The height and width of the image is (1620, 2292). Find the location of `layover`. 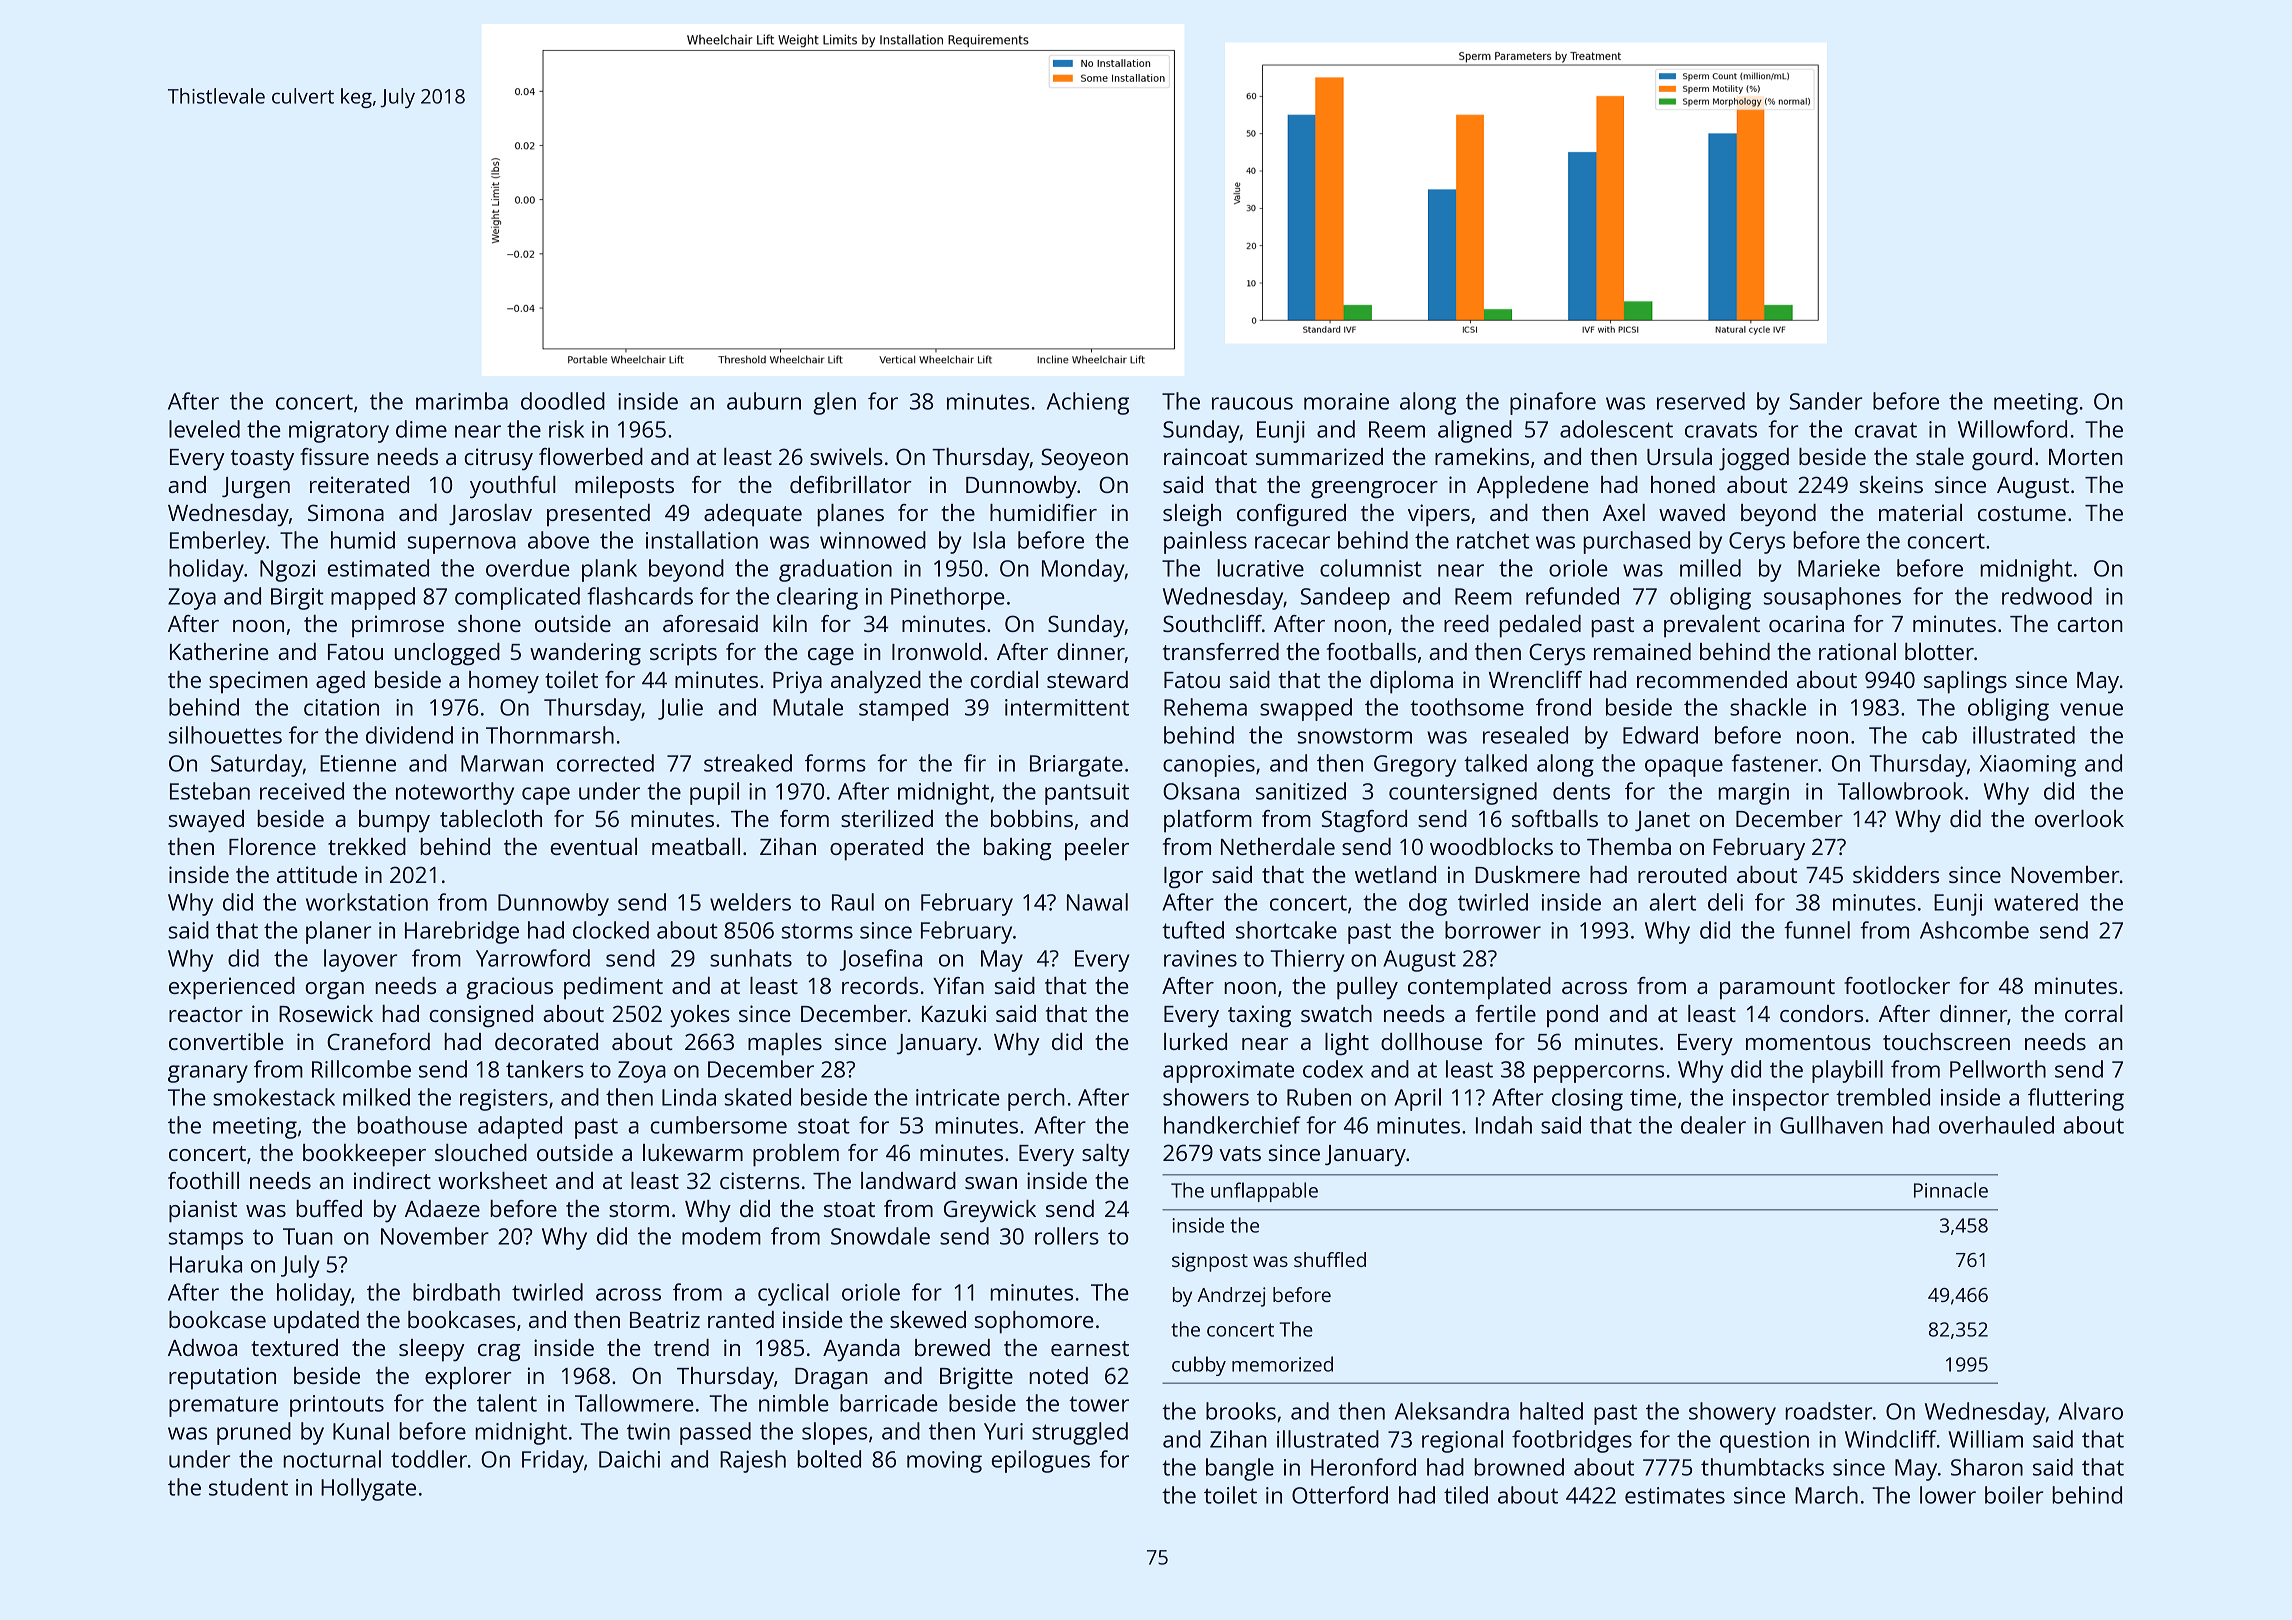

layover is located at coordinates (360, 960).
